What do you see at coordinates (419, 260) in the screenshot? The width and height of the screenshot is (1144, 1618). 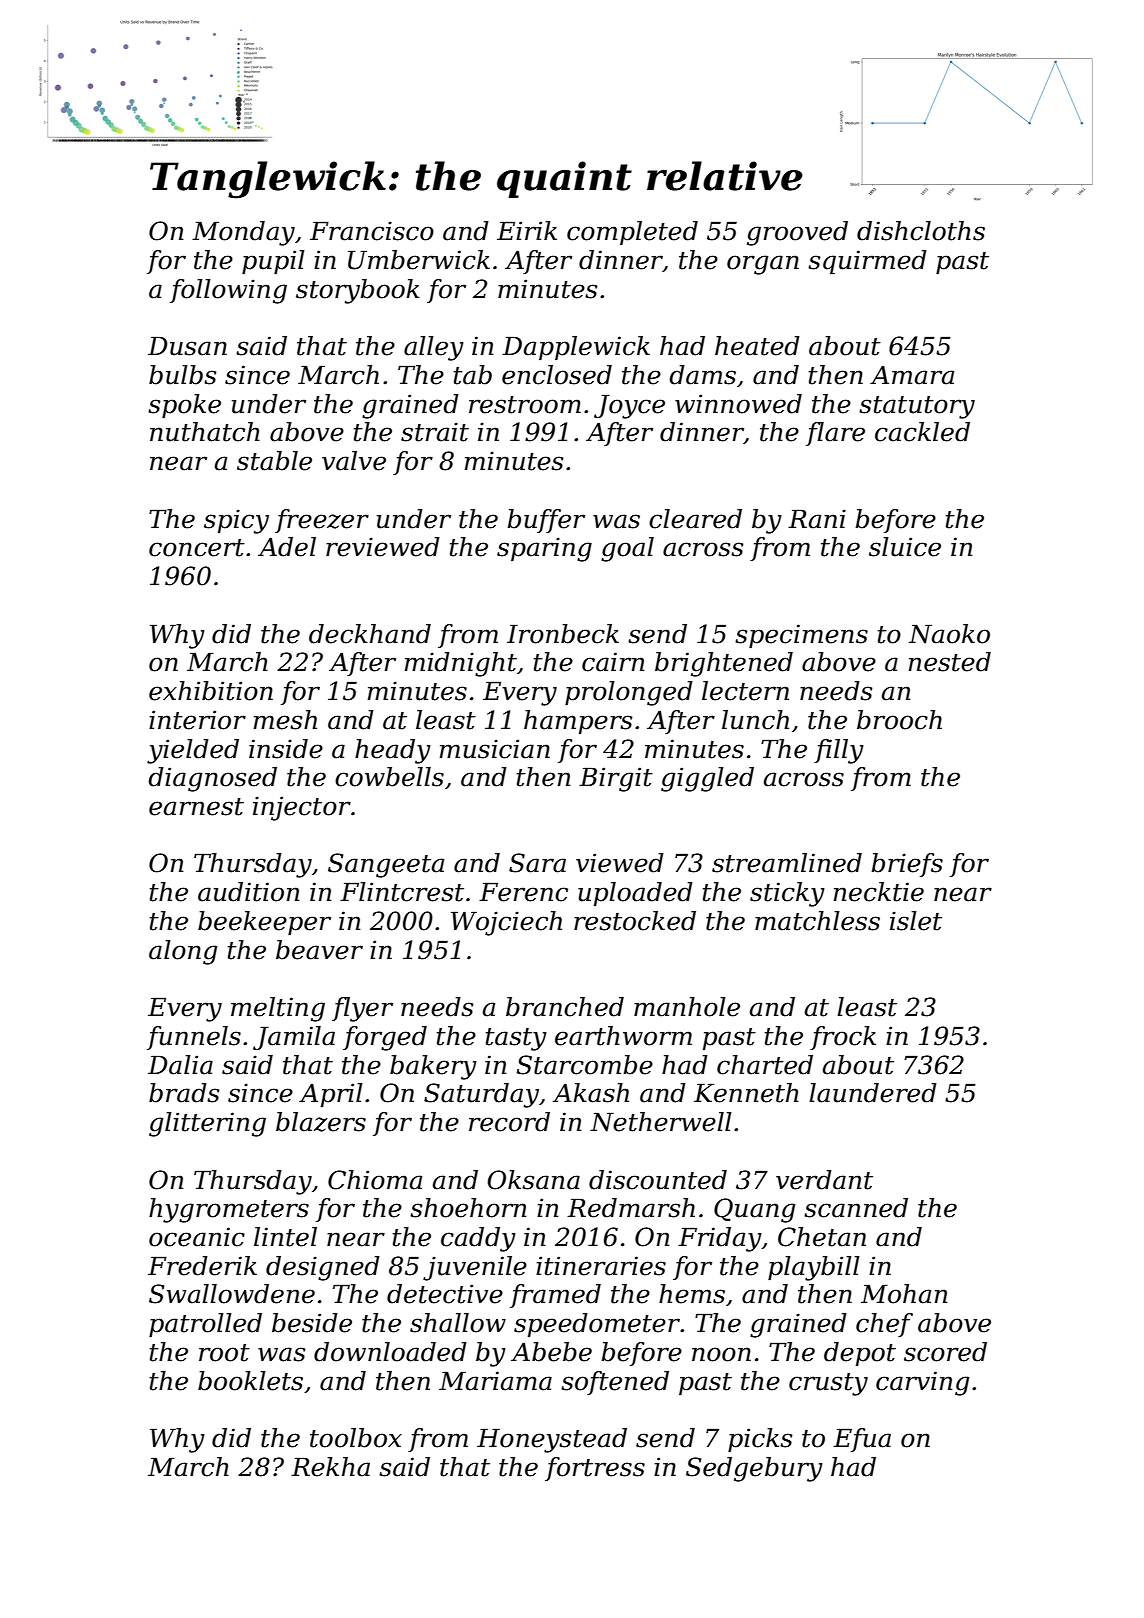 I see `Umberwick` at bounding box center [419, 260].
